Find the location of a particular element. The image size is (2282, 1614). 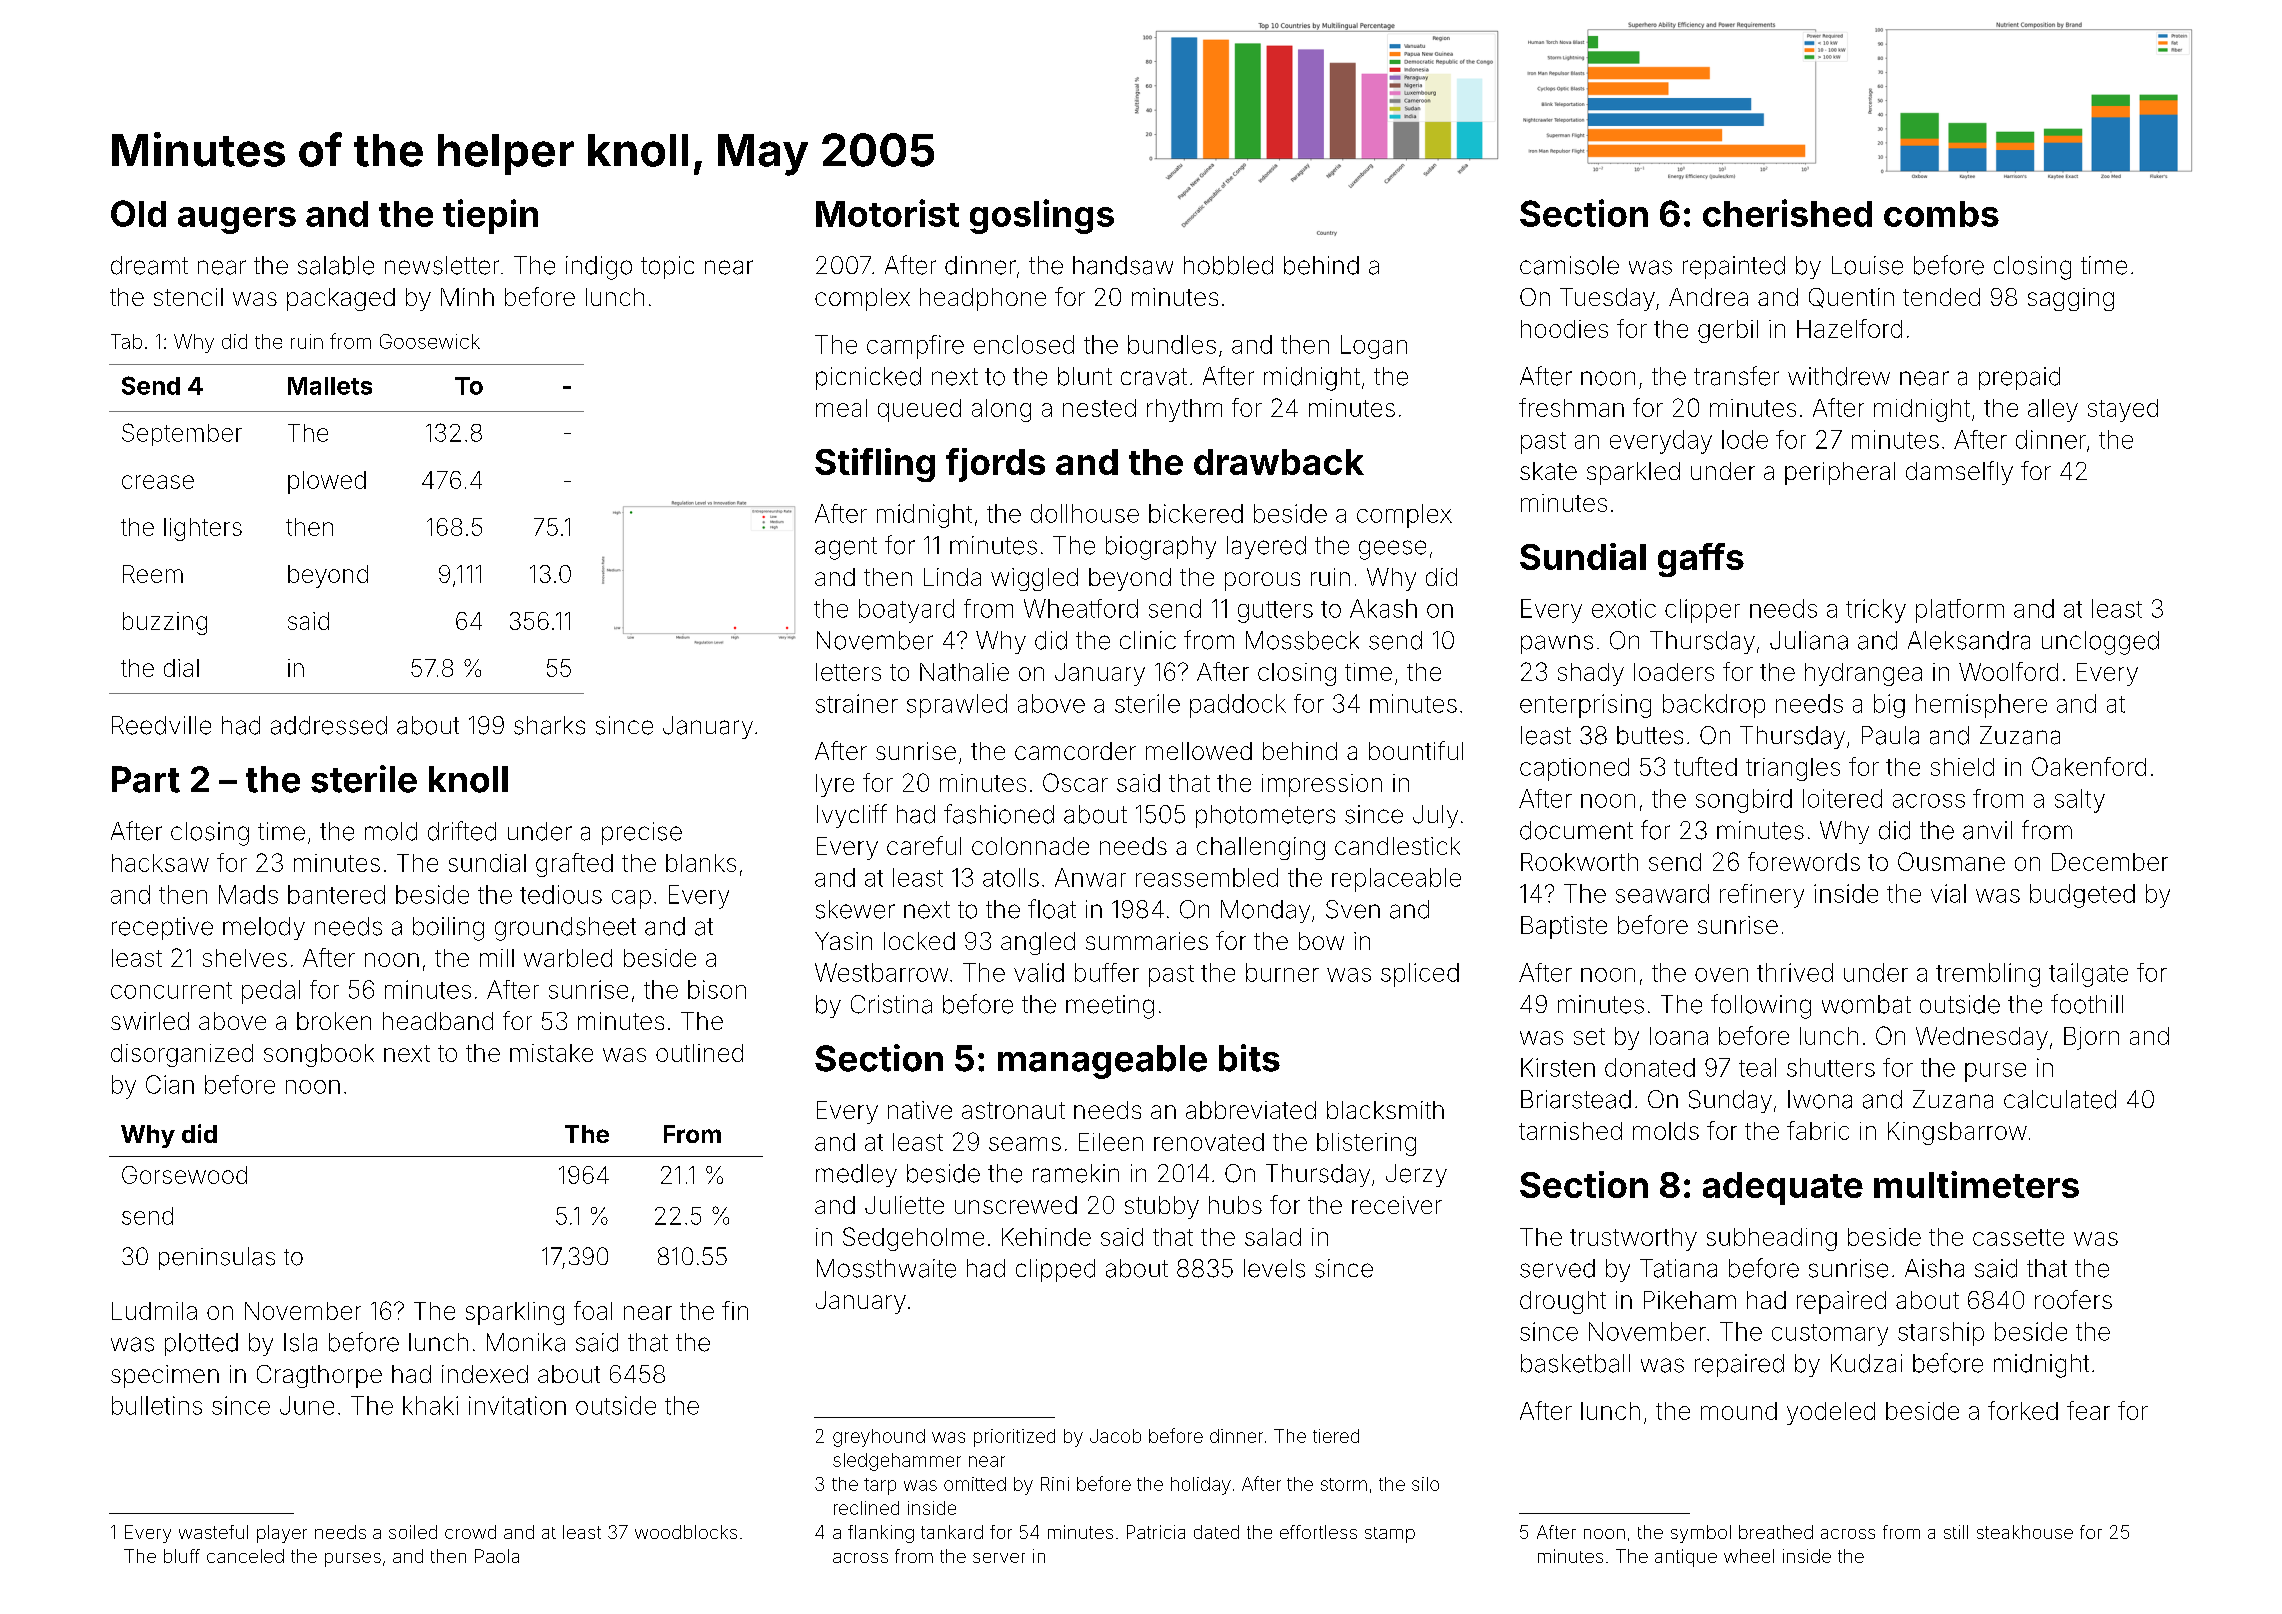

cherished is located at coordinates (1787, 213).
